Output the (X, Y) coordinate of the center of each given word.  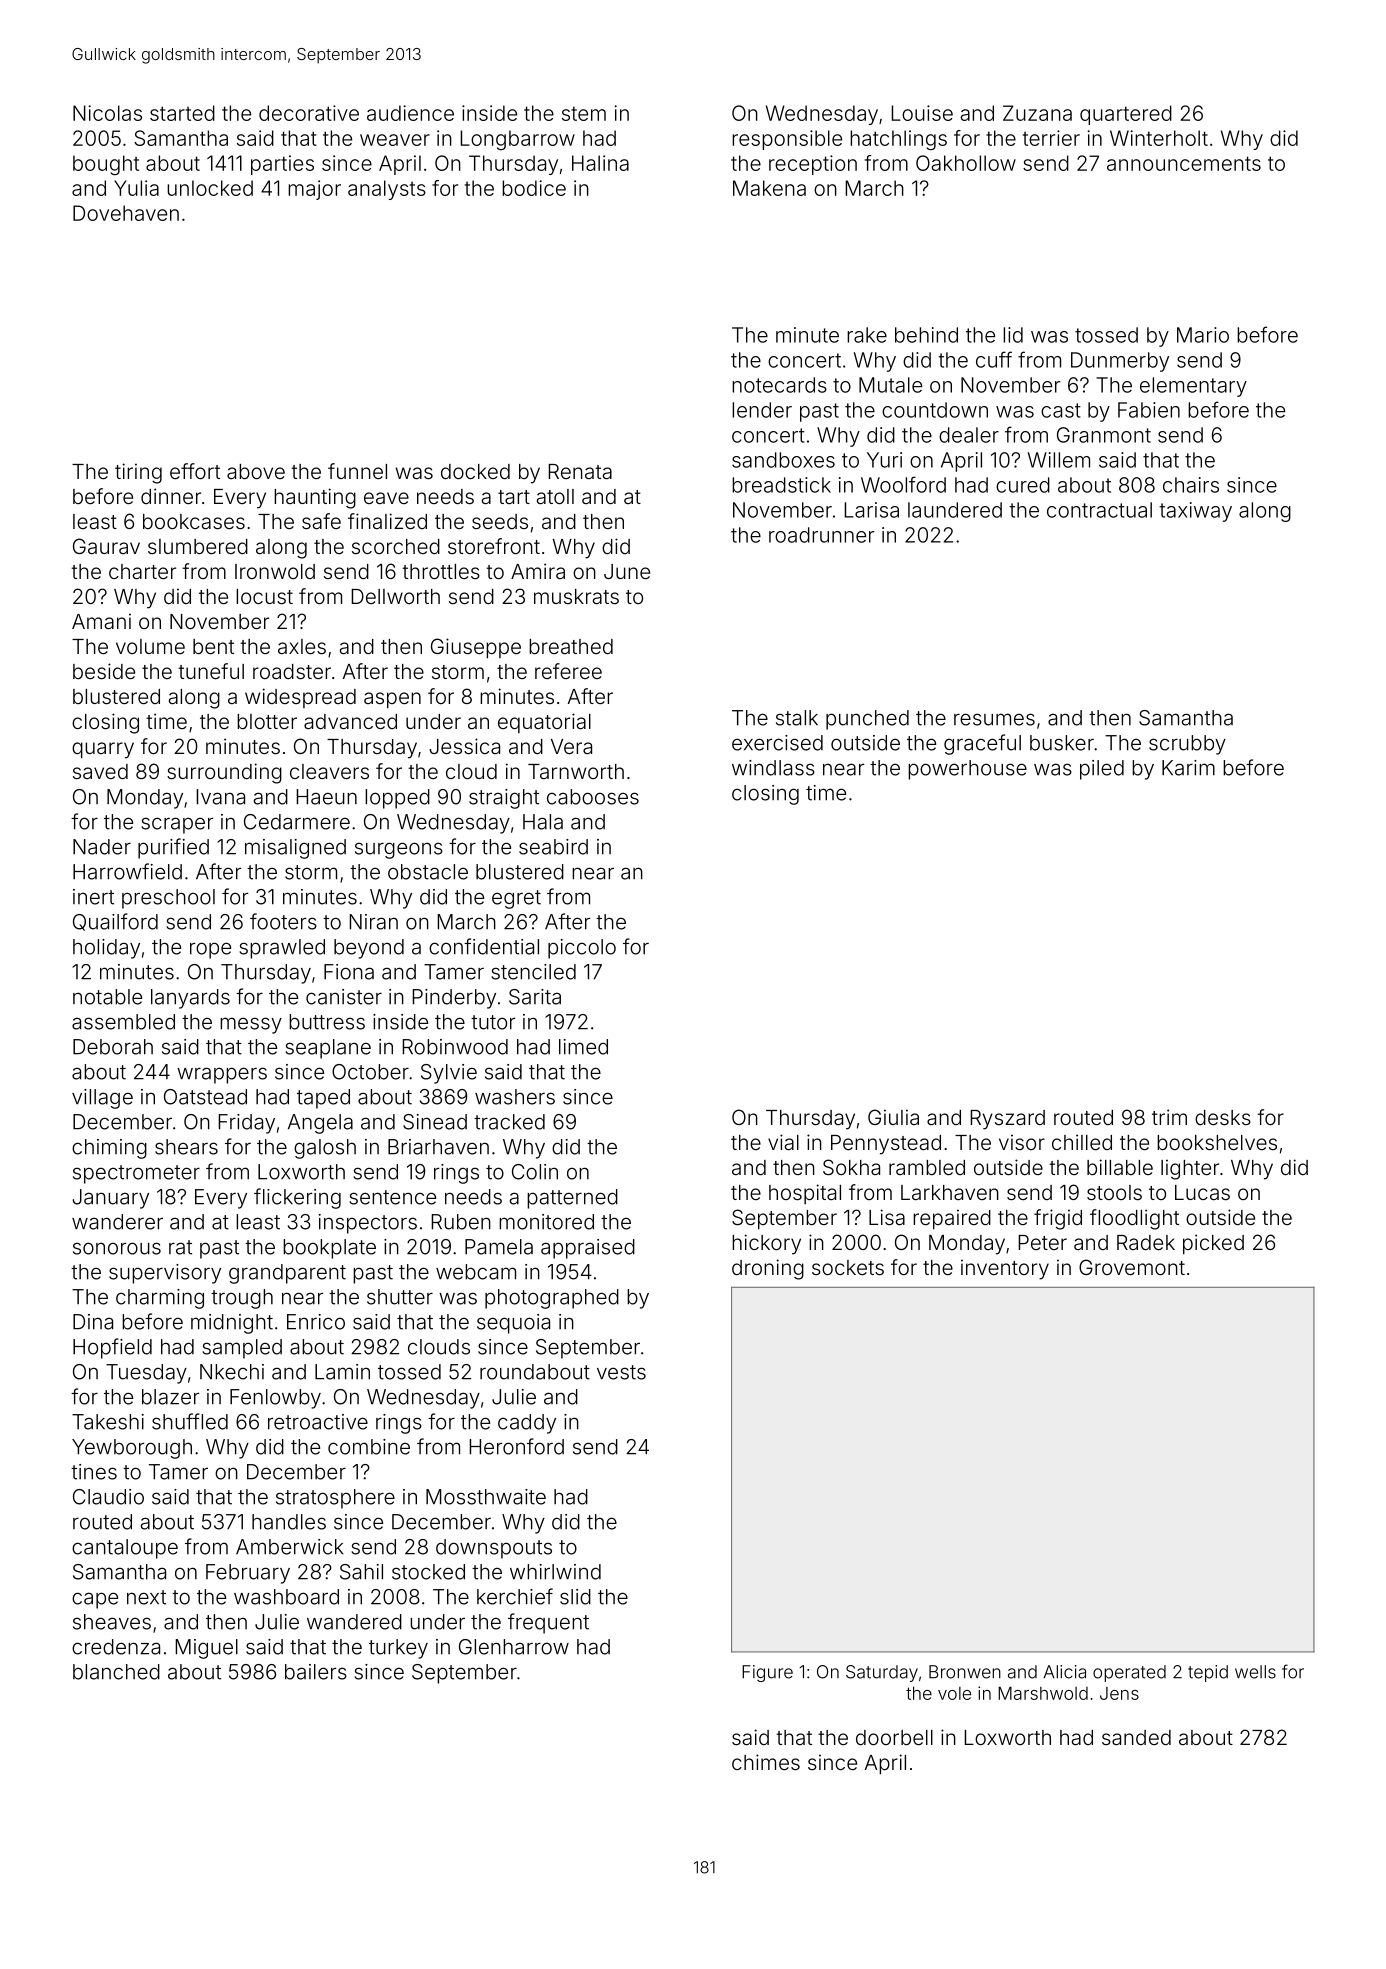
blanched (116, 1672)
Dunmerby (1120, 362)
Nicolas (107, 113)
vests (621, 1372)
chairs (1191, 485)
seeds (500, 521)
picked (1213, 1244)
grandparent (287, 1274)
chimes (766, 1762)
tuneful (211, 671)
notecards (779, 385)
